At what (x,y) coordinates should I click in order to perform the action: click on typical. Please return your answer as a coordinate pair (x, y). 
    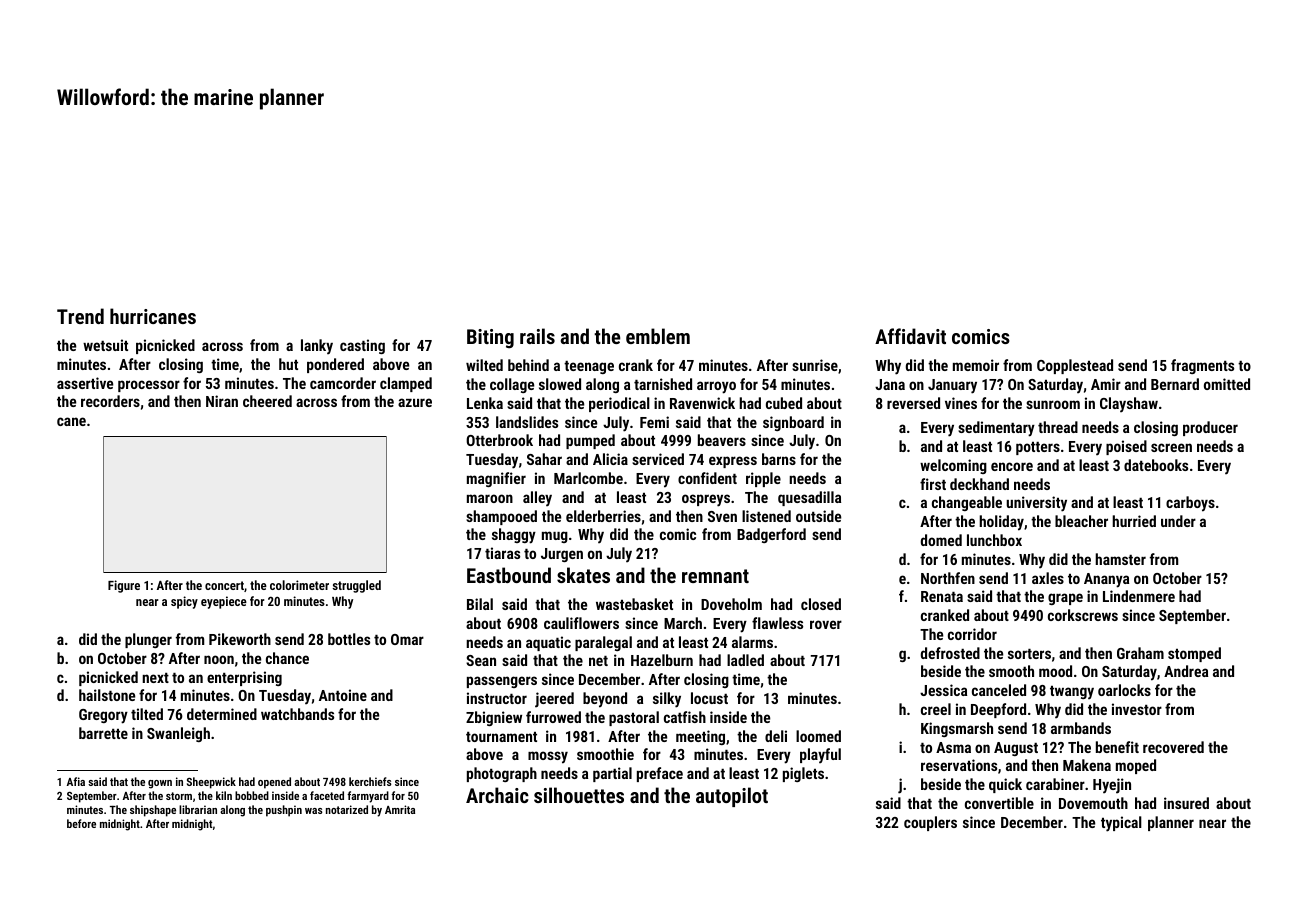
    Looking at the image, I should click on (1121, 824).
